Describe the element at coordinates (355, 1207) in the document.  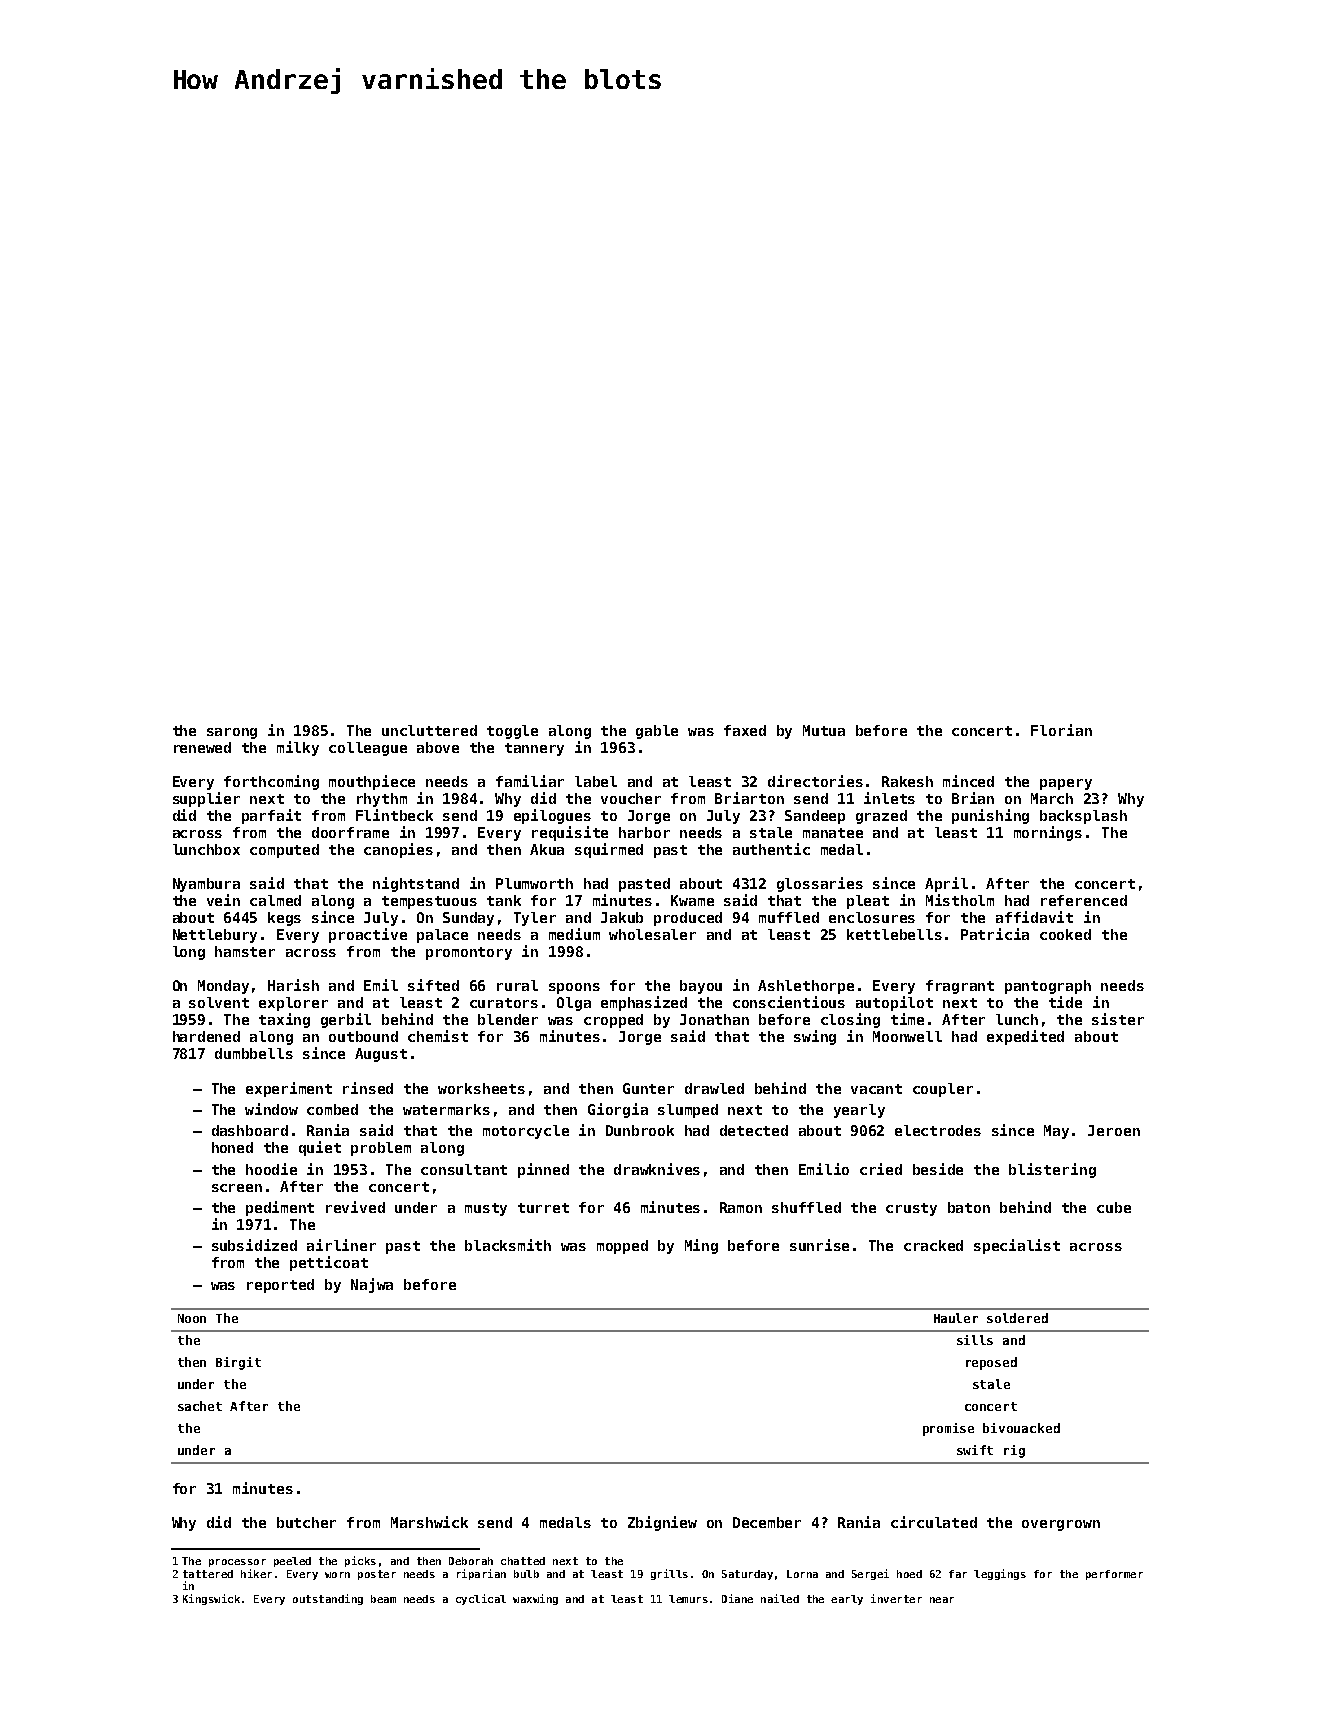
I see `revived` at that location.
